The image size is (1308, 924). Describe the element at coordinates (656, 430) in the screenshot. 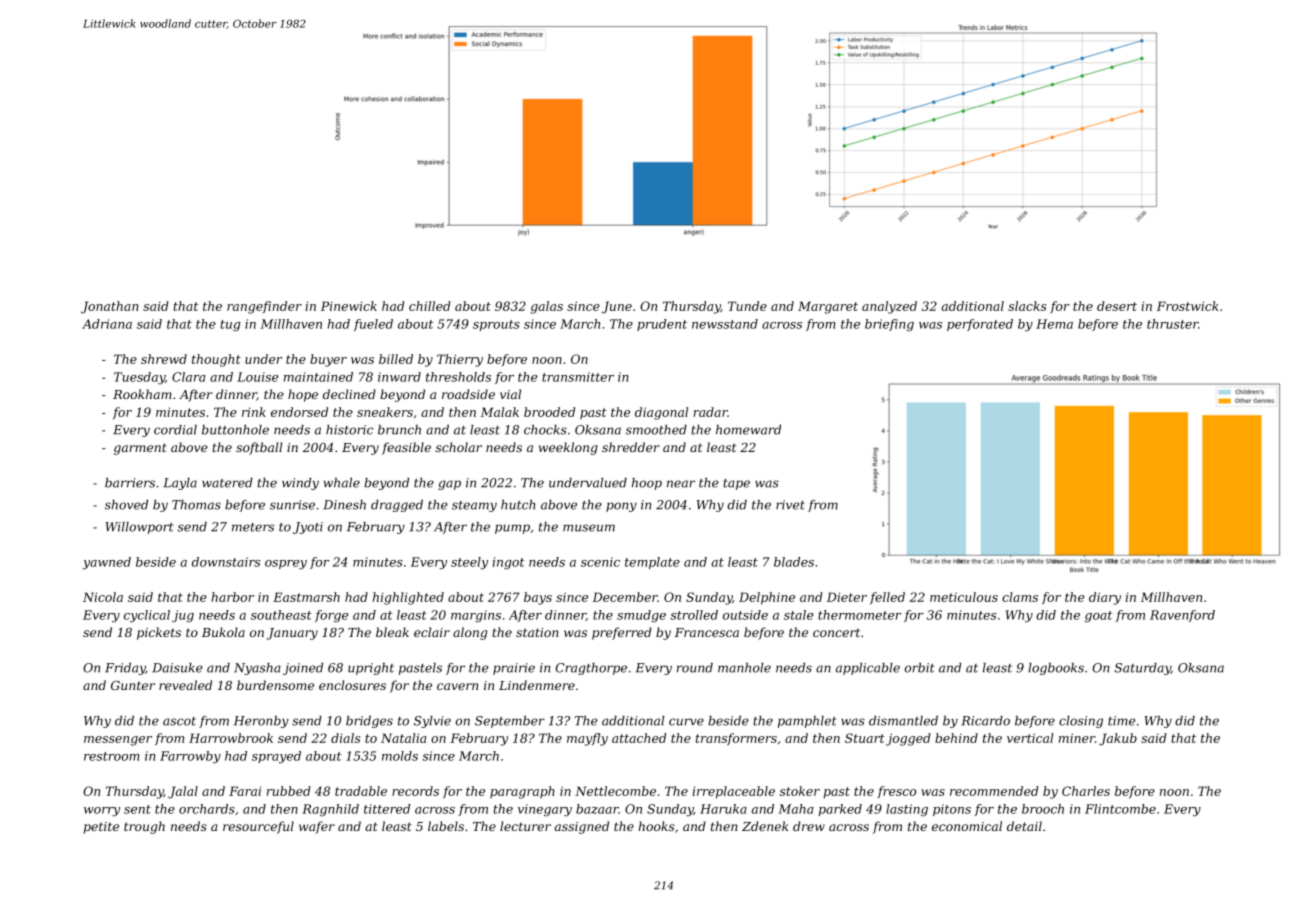

I see `smoothed` at that location.
